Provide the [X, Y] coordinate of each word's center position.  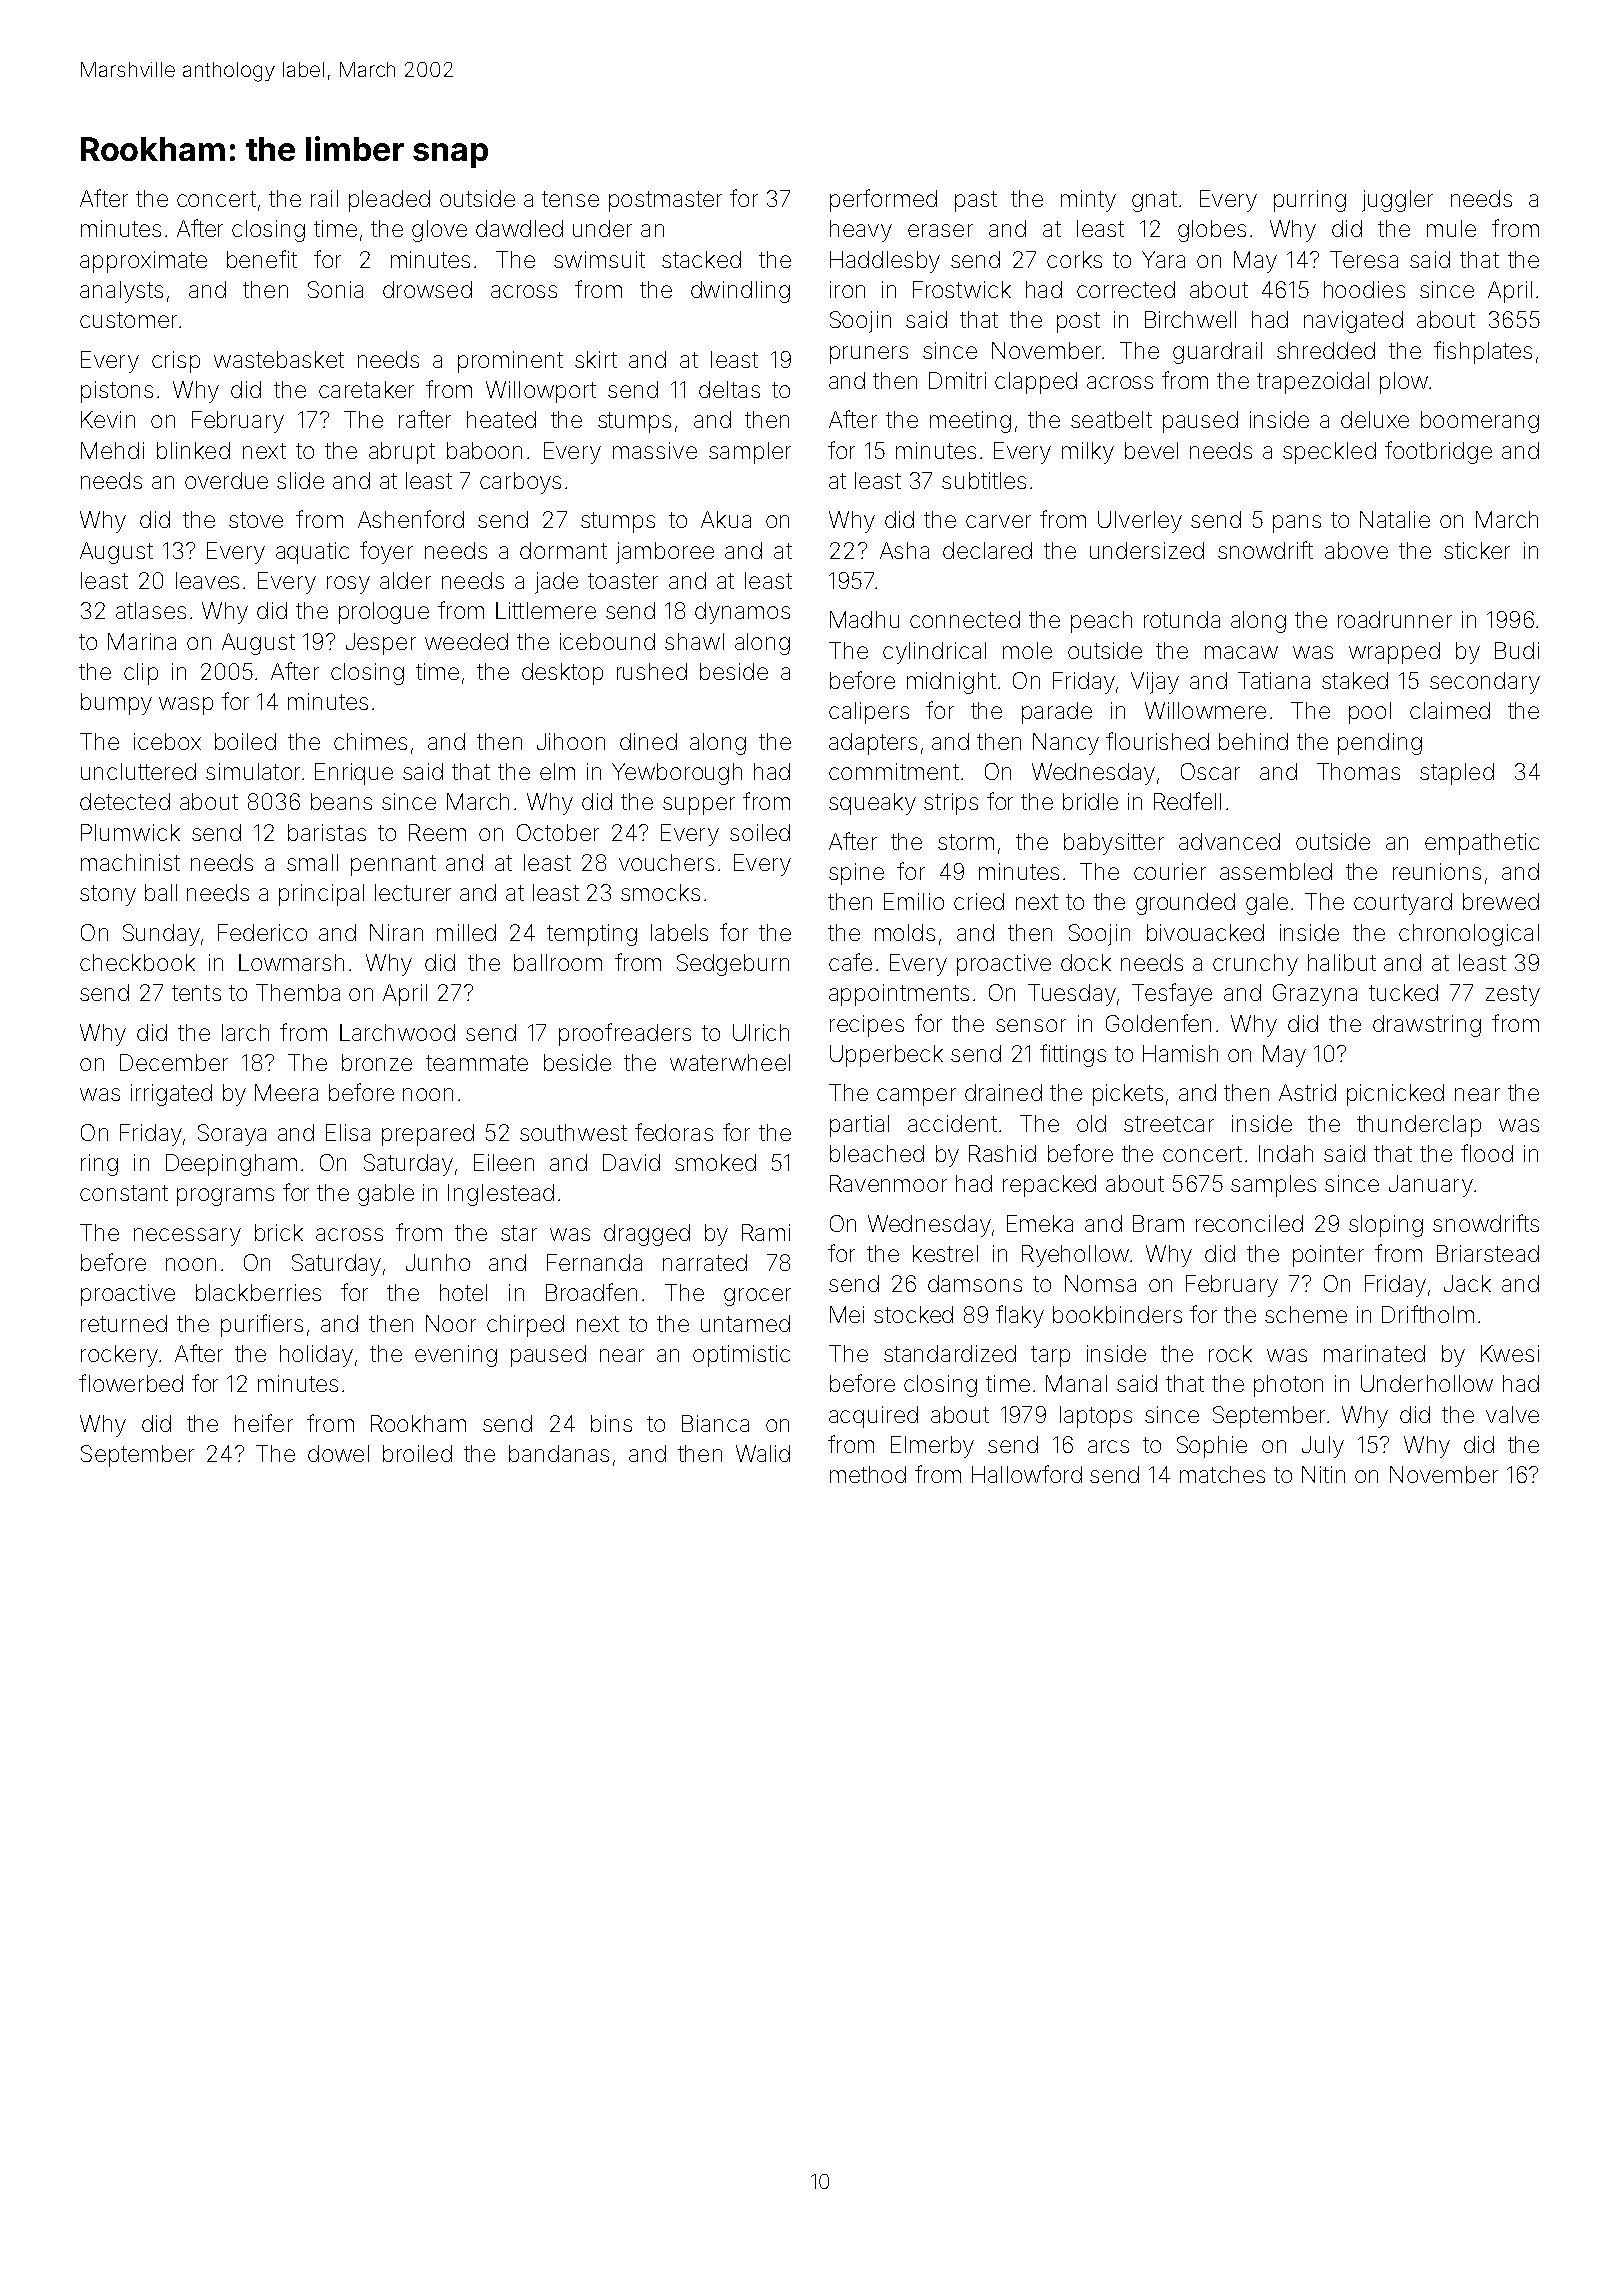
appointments [899, 995]
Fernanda [594, 1262]
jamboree [665, 553]
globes [1212, 231]
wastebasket [279, 359]
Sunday [161, 935]
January [1431, 1186]
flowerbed [131, 1383]
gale [1267, 904]
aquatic [312, 553]
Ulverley [1140, 522]
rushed [652, 671]
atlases [151, 610]
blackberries [258, 1292]
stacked [701, 259]
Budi [1517, 650]
